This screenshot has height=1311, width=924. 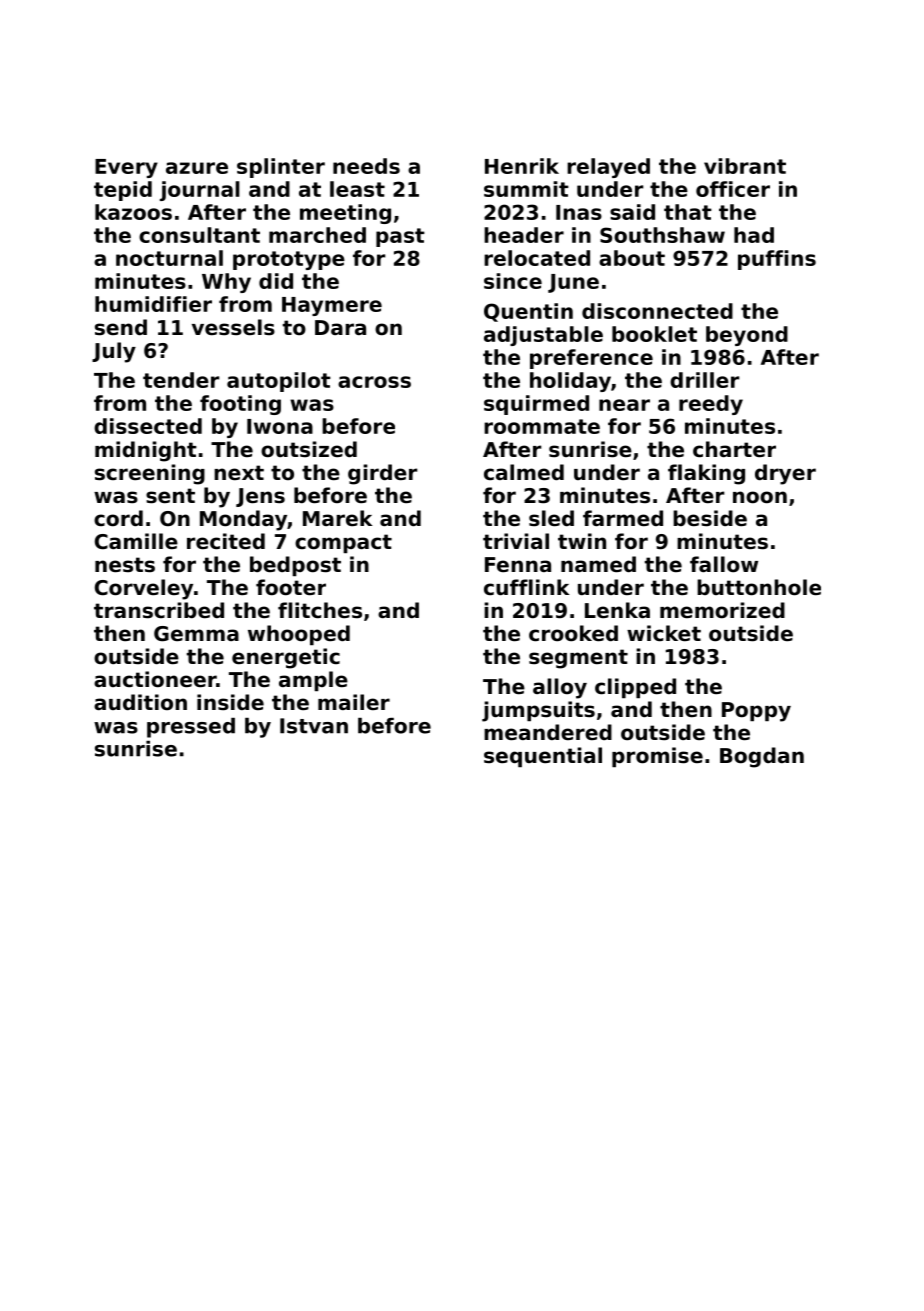 What do you see at coordinates (754, 235) in the screenshot?
I see `had` at bounding box center [754, 235].
